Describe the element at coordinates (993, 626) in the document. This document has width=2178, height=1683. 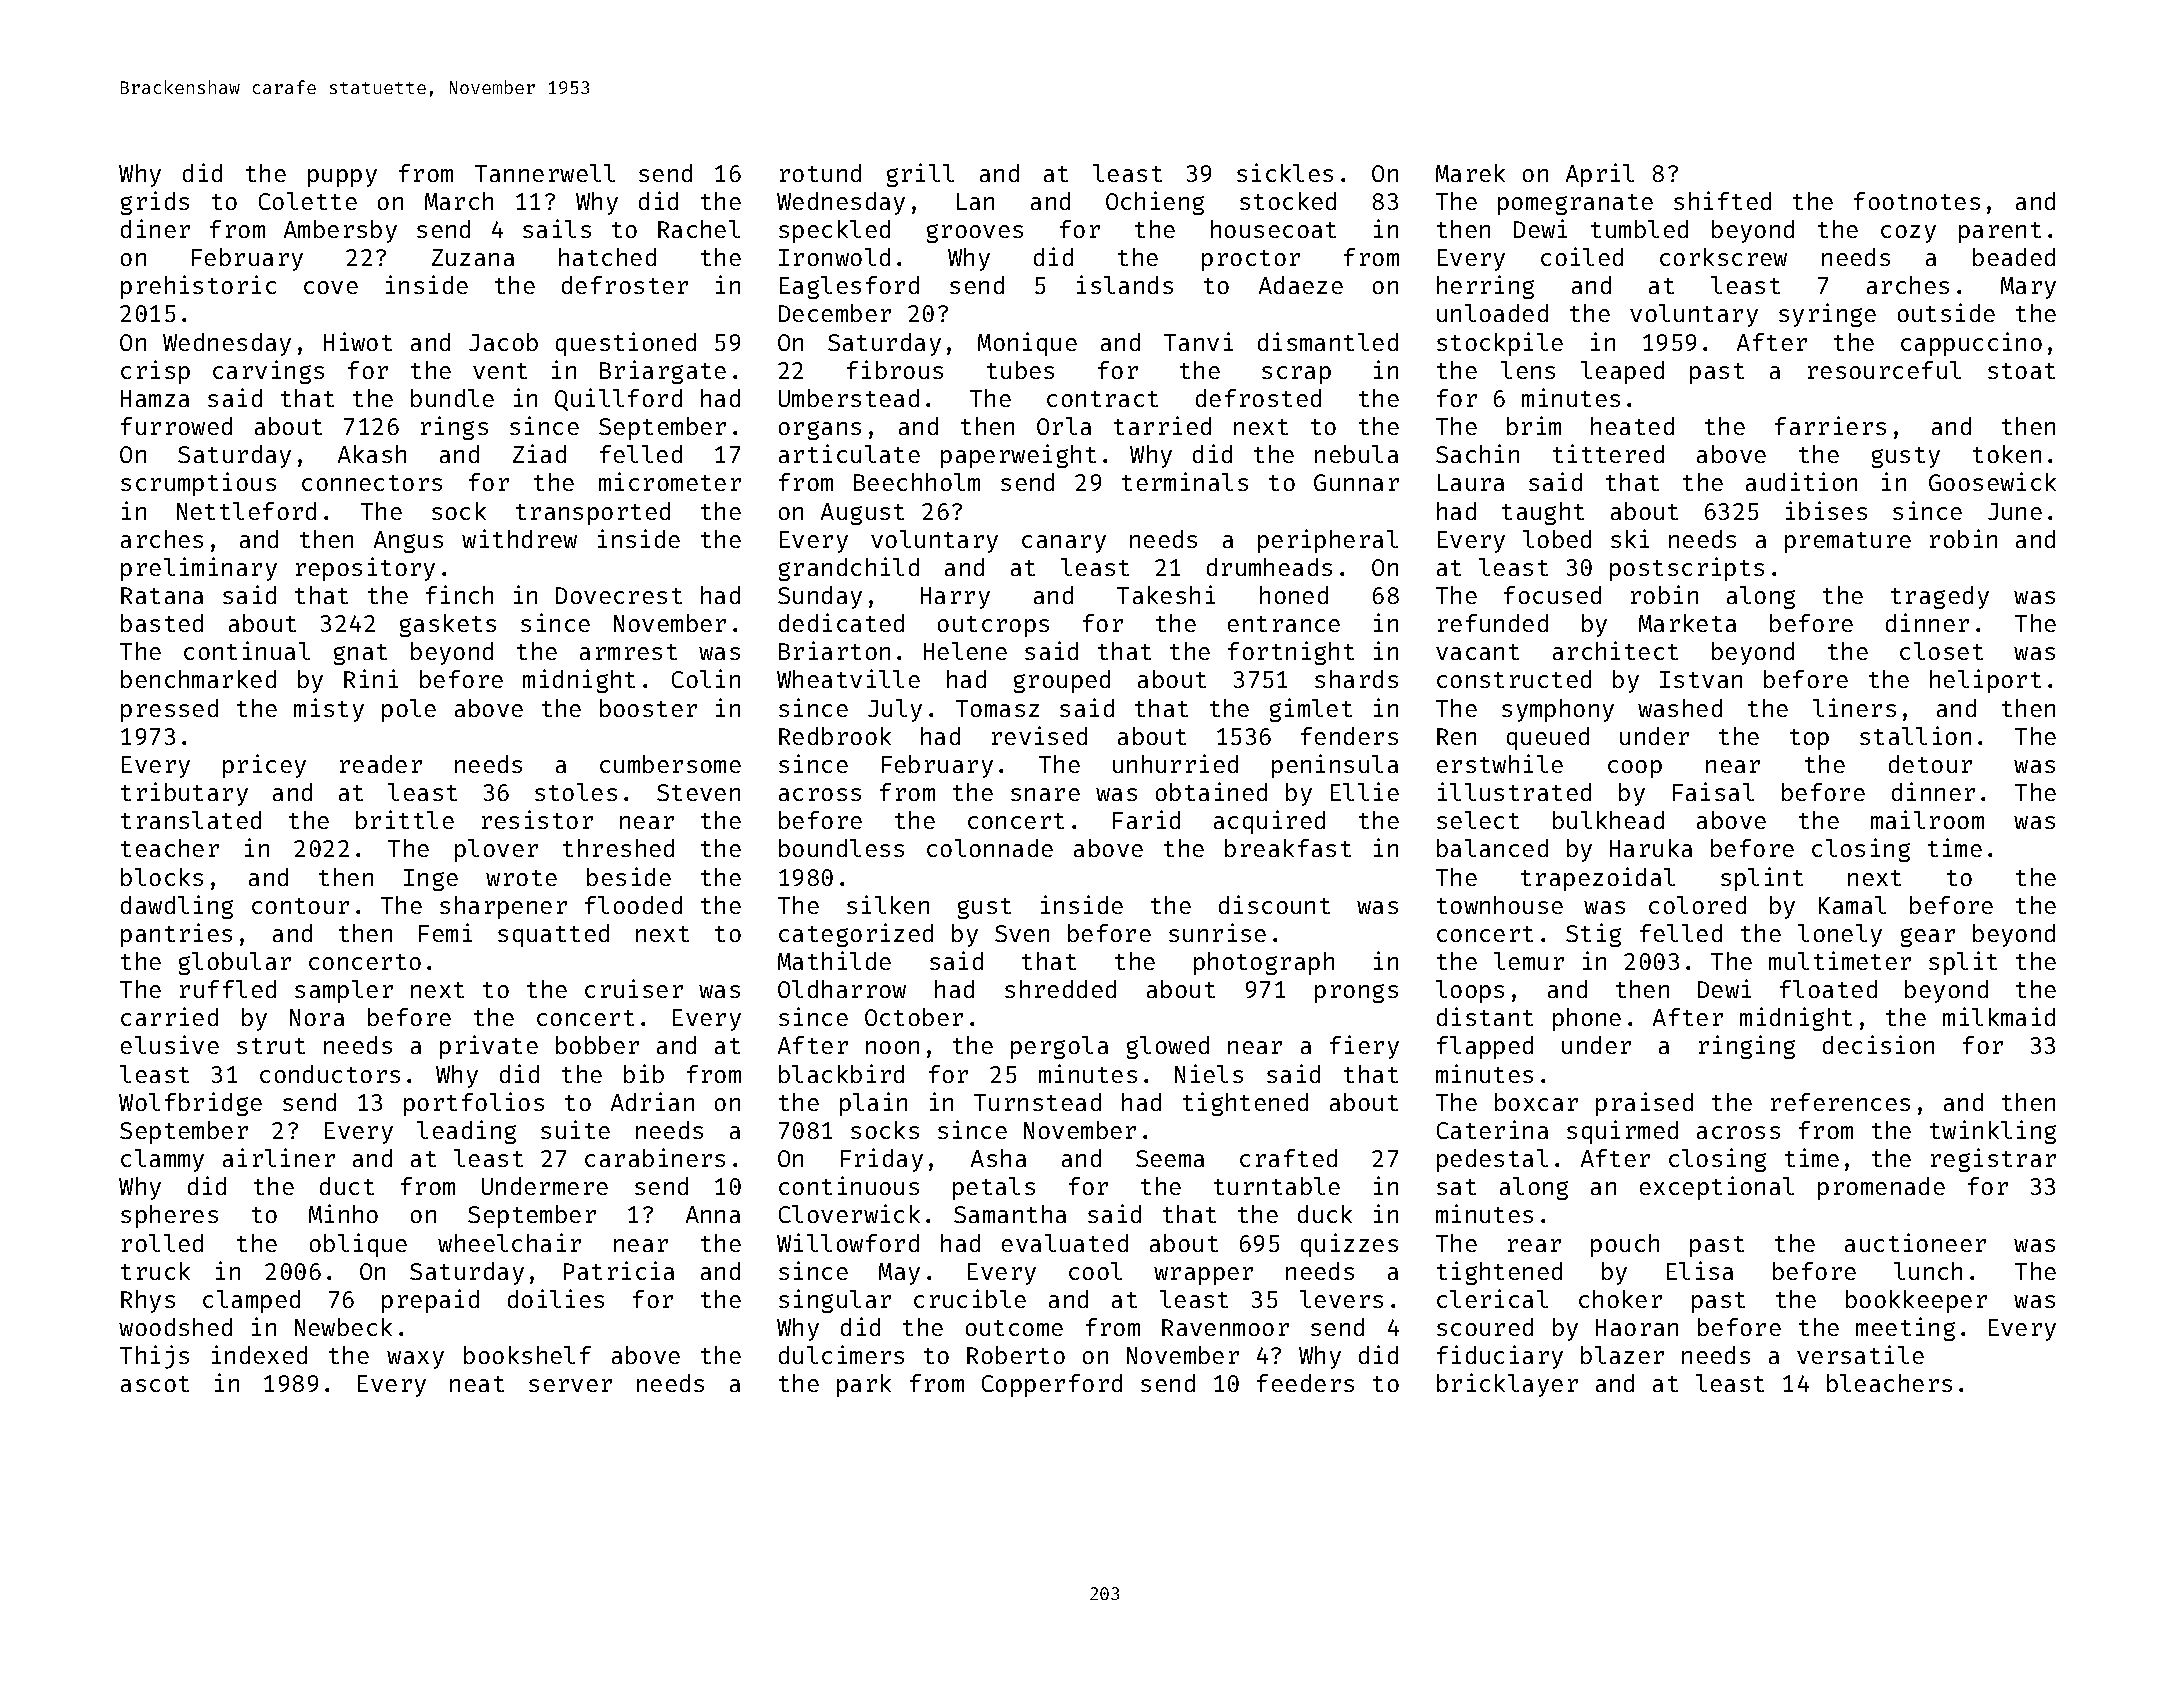
I see `outcrops` at that location.
